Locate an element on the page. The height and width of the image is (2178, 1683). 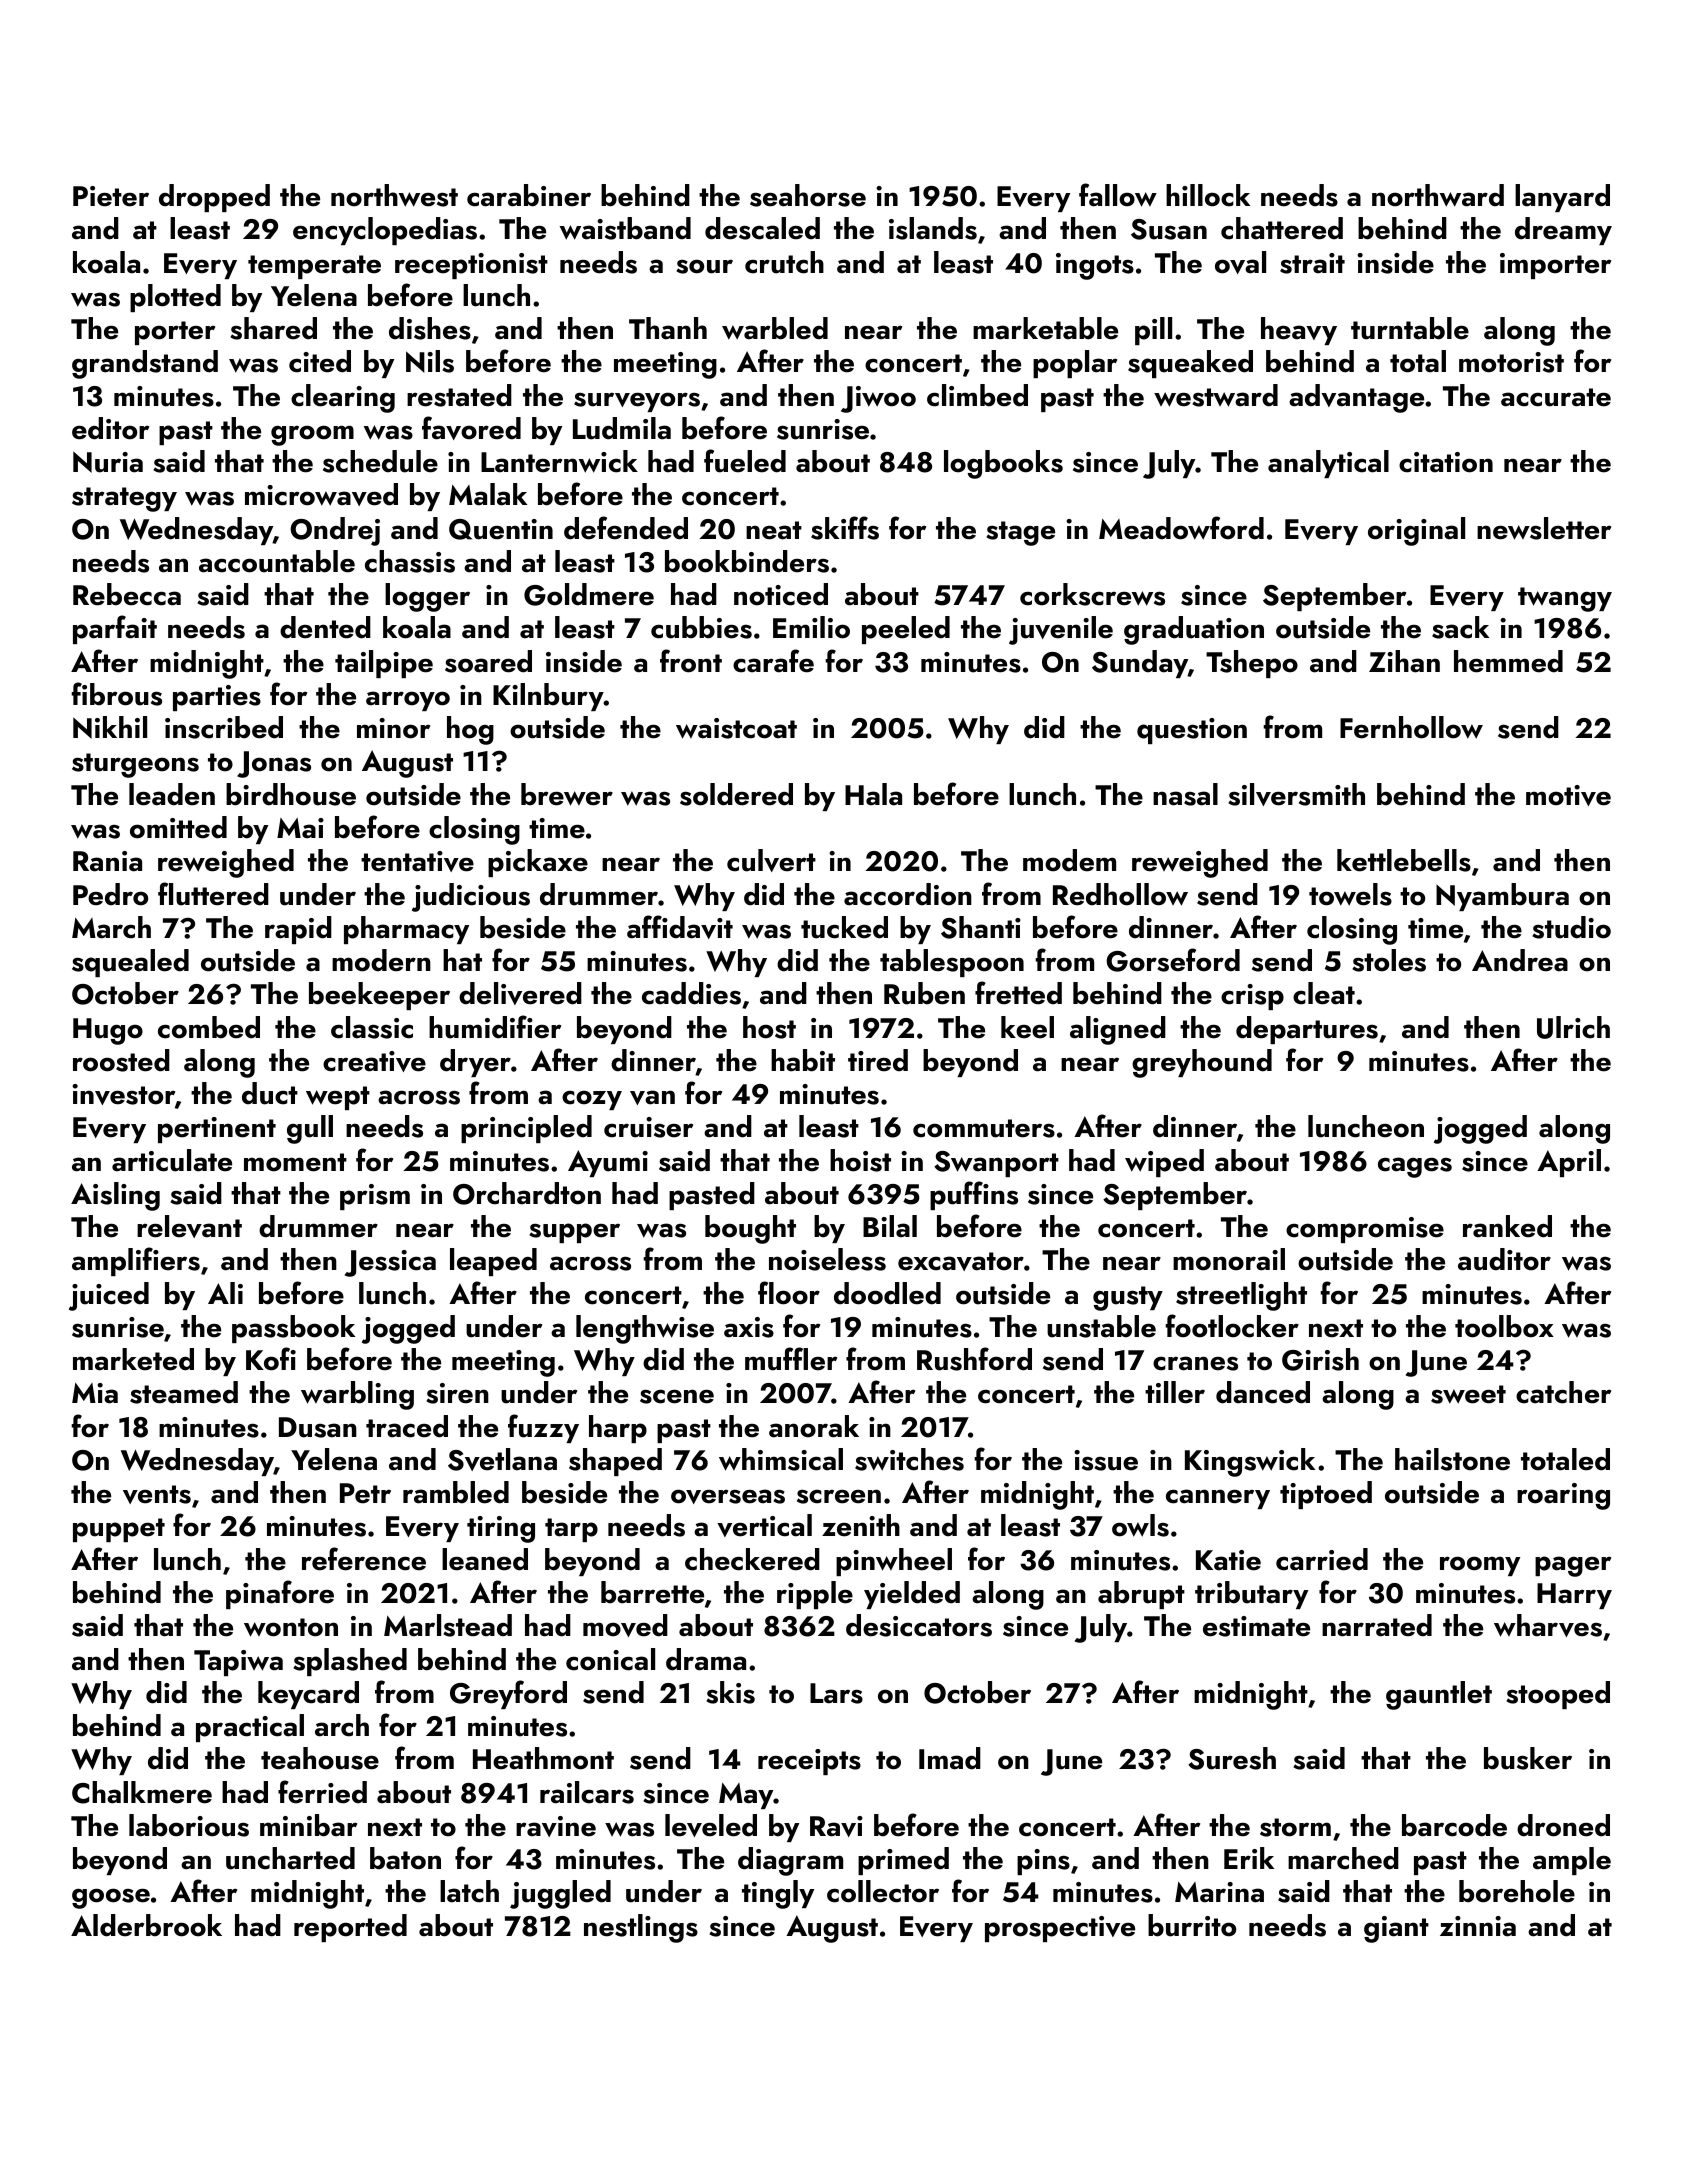
passbook is located at coordinates (293, 1329).
